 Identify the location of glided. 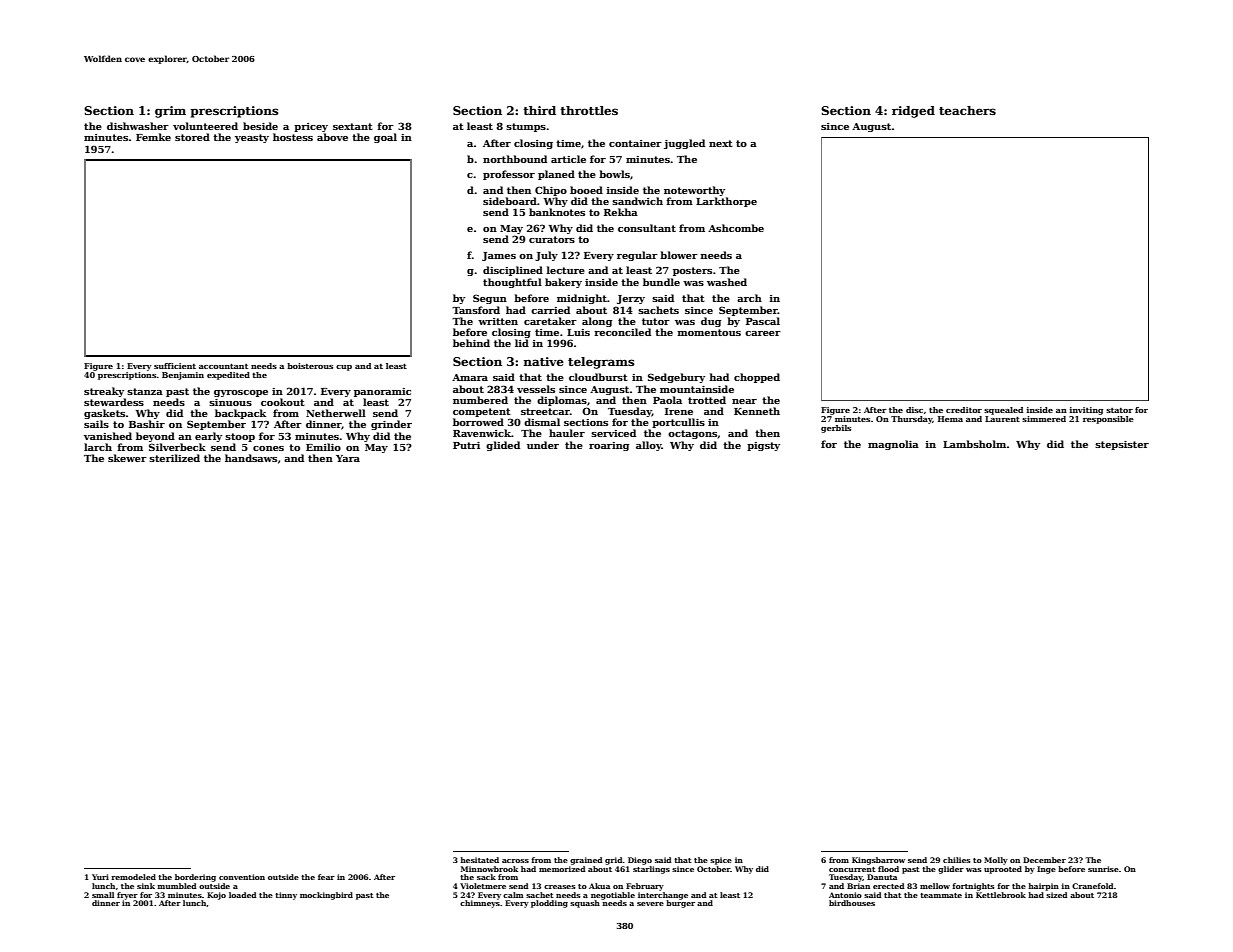
(503, 446).
